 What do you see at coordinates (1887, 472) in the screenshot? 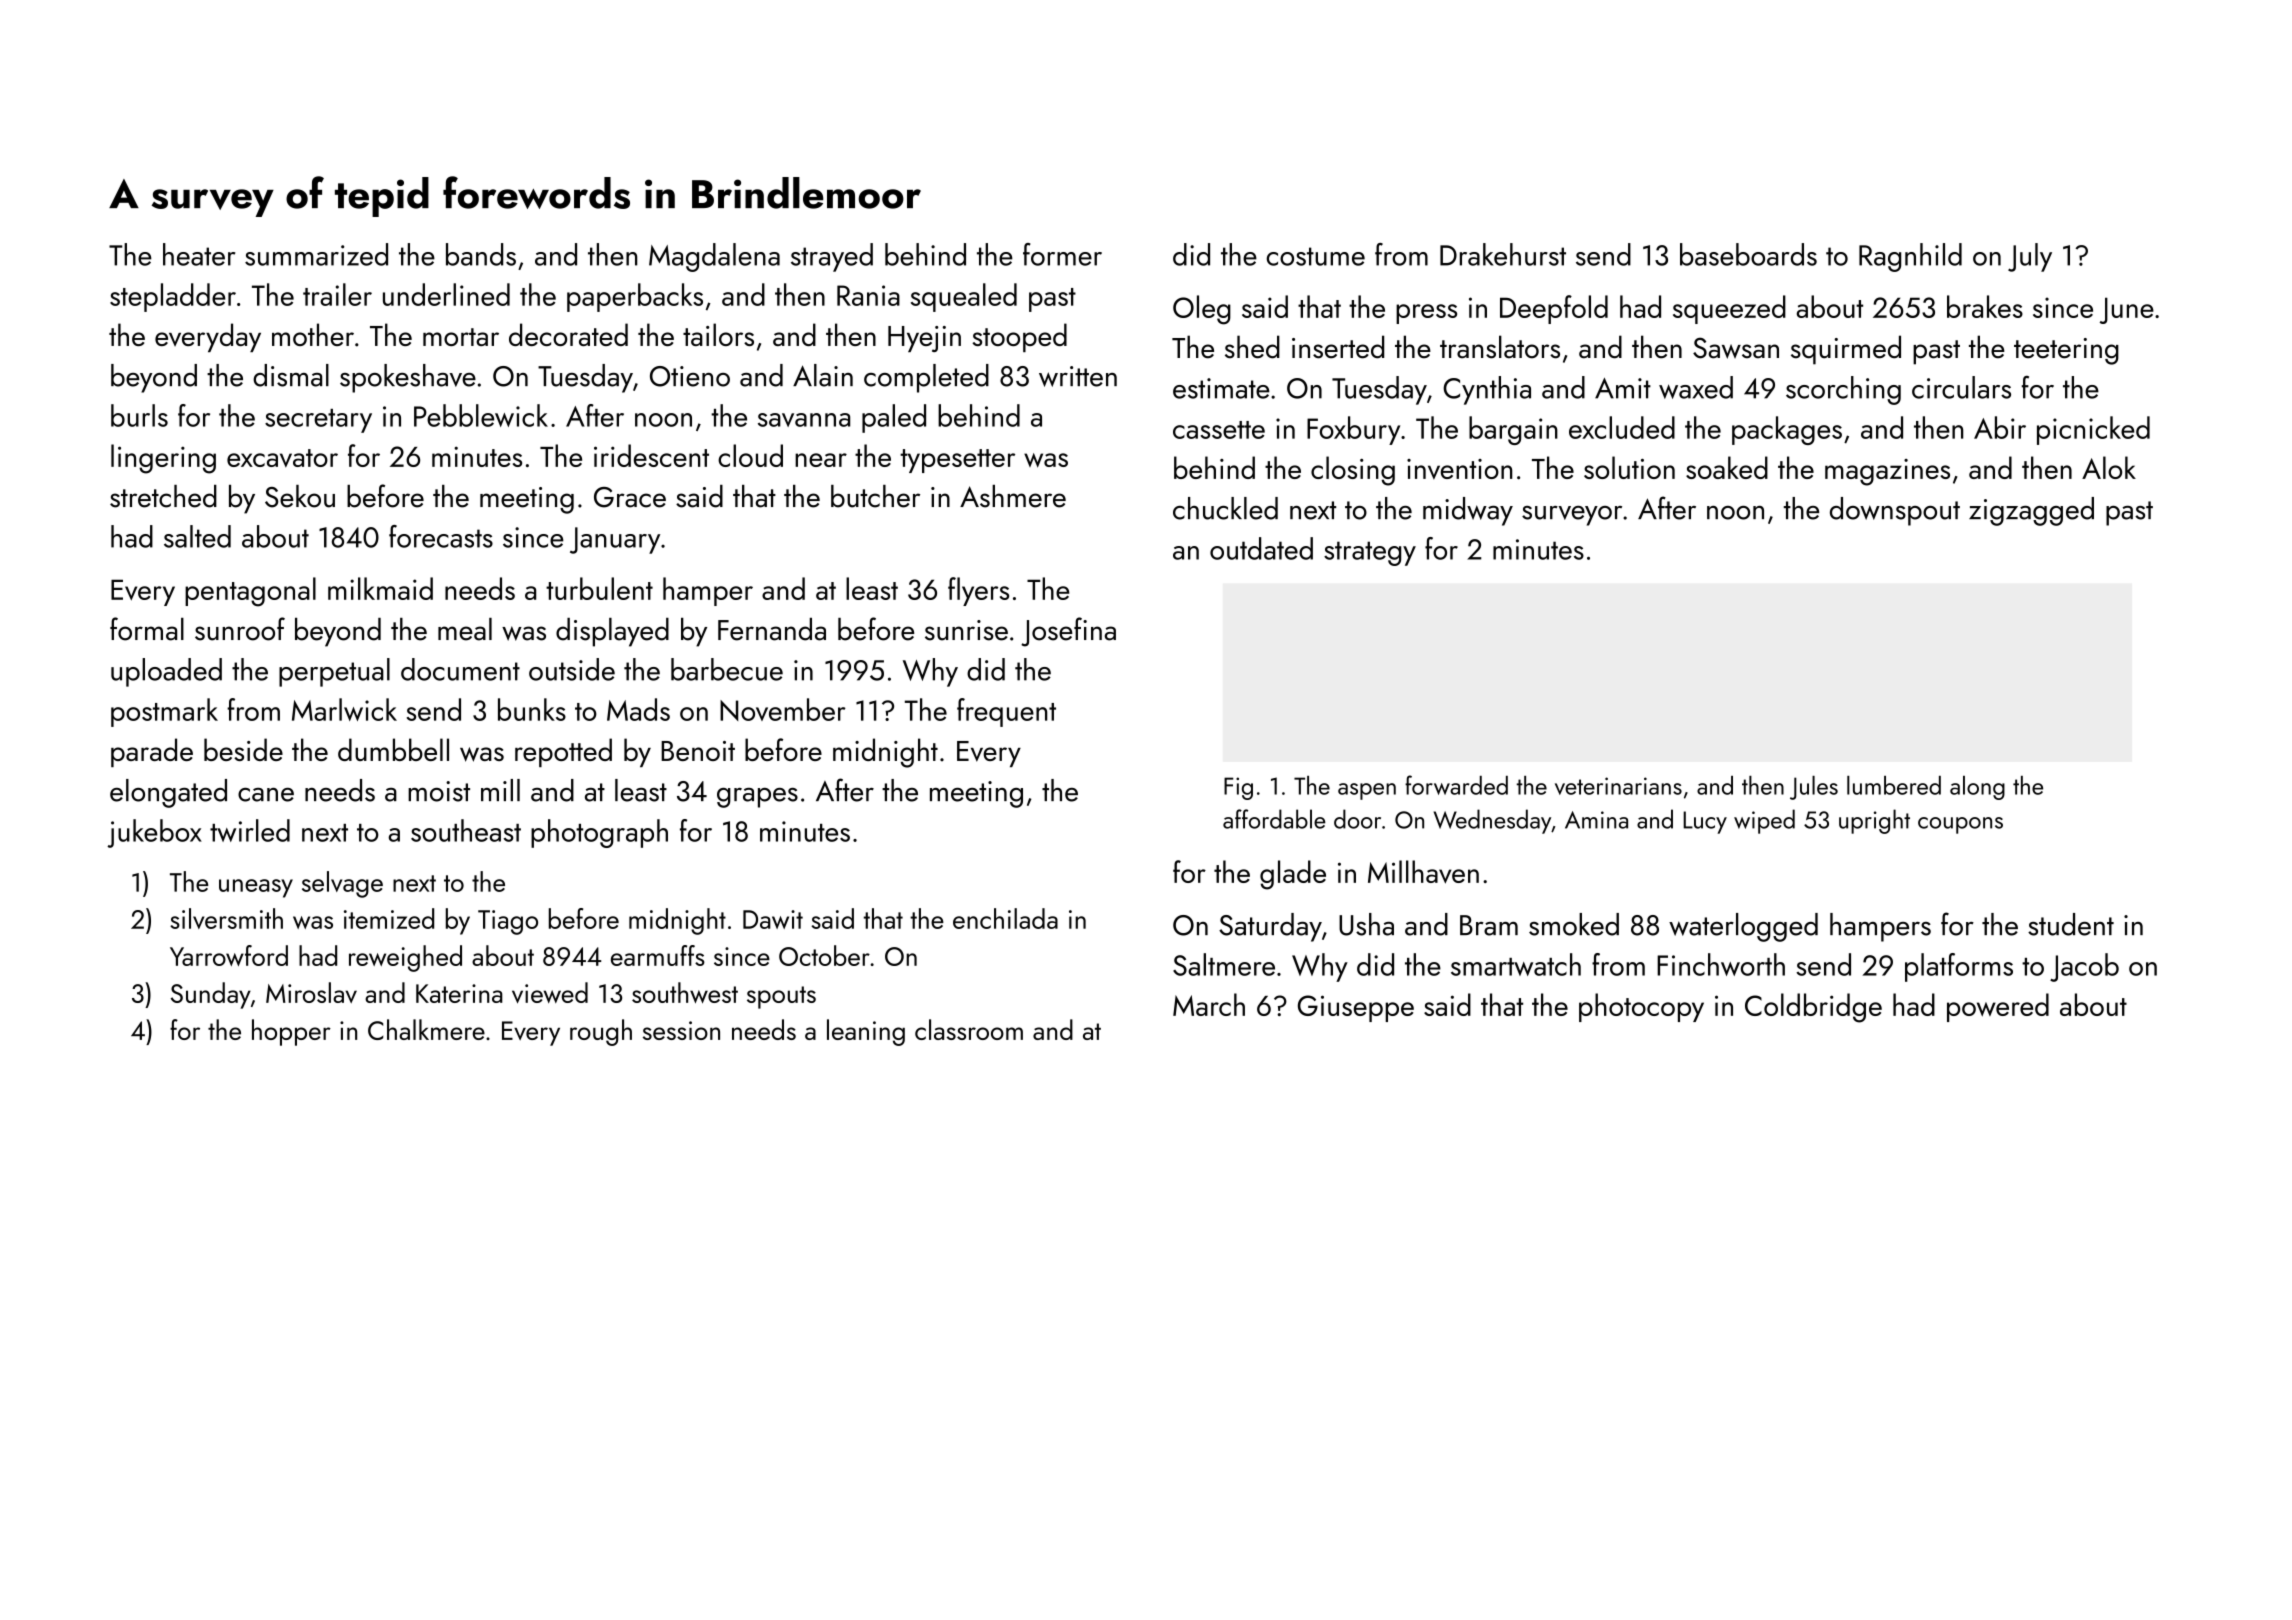
I see `magazines` at bounding box center [1887, 472].
